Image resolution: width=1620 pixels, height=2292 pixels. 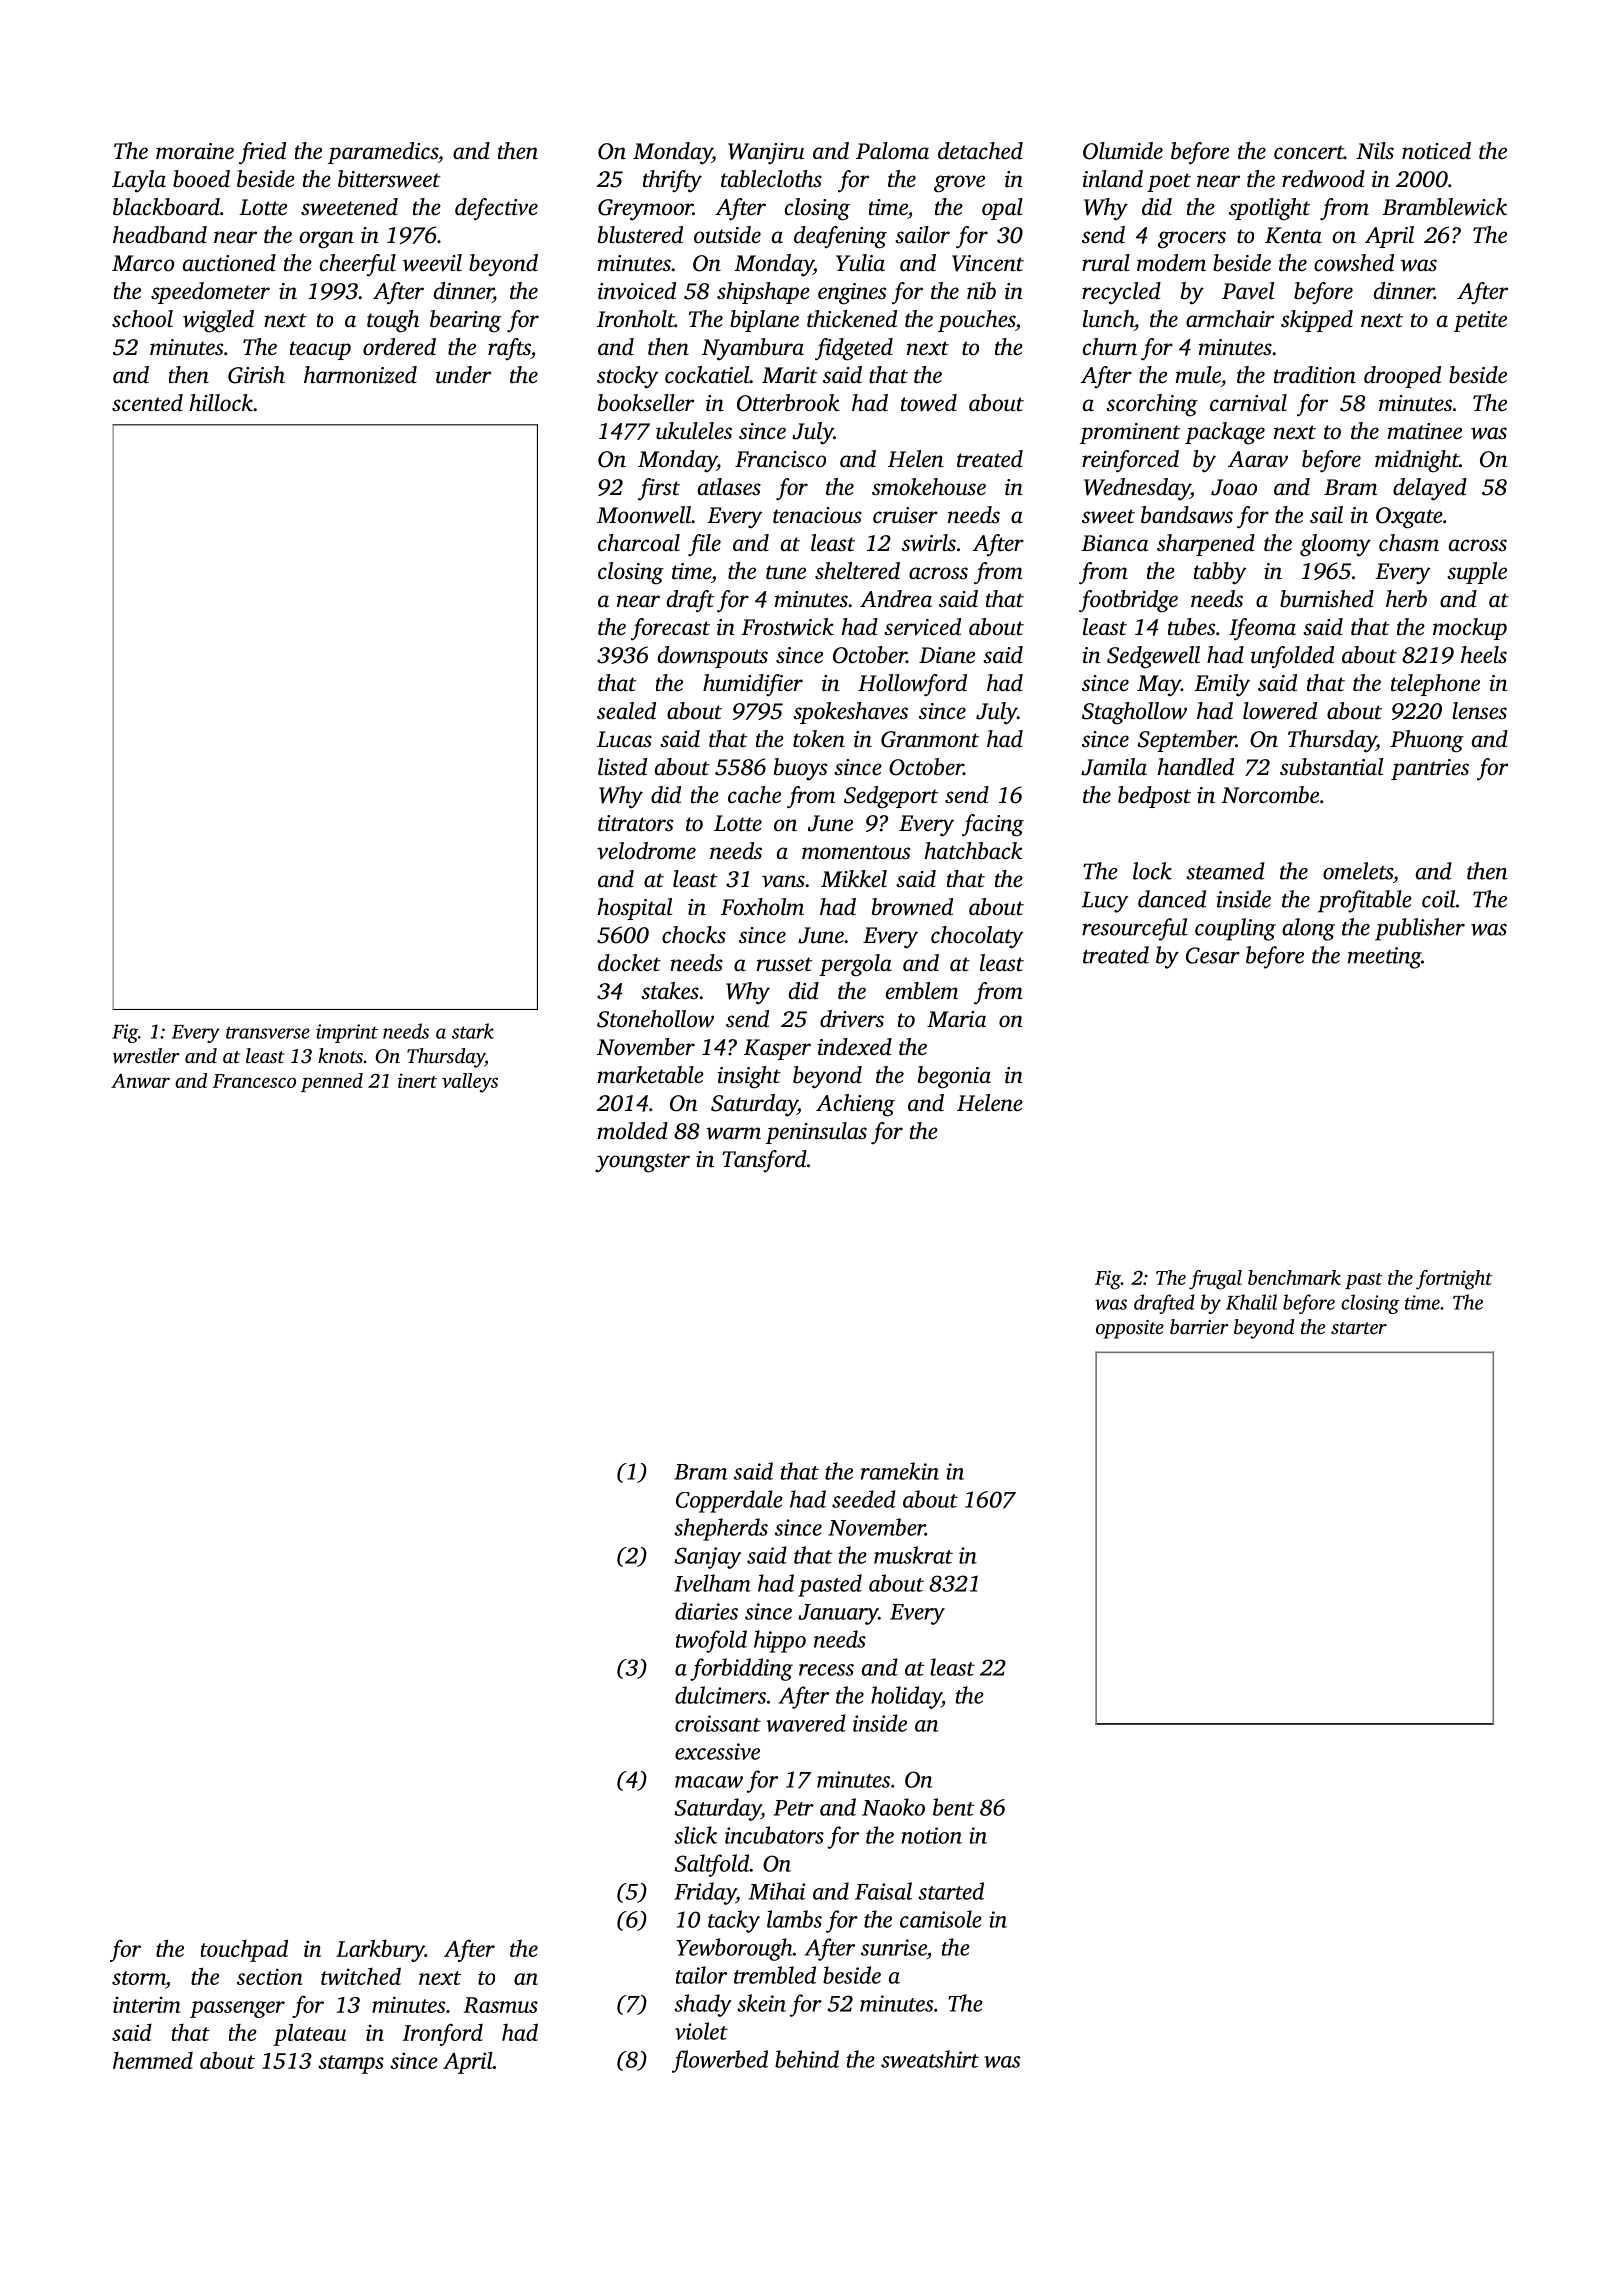 What do you see at coordinates (854, 878) in the document?
I see `Mikkel` at bounding box center [854, 878].
